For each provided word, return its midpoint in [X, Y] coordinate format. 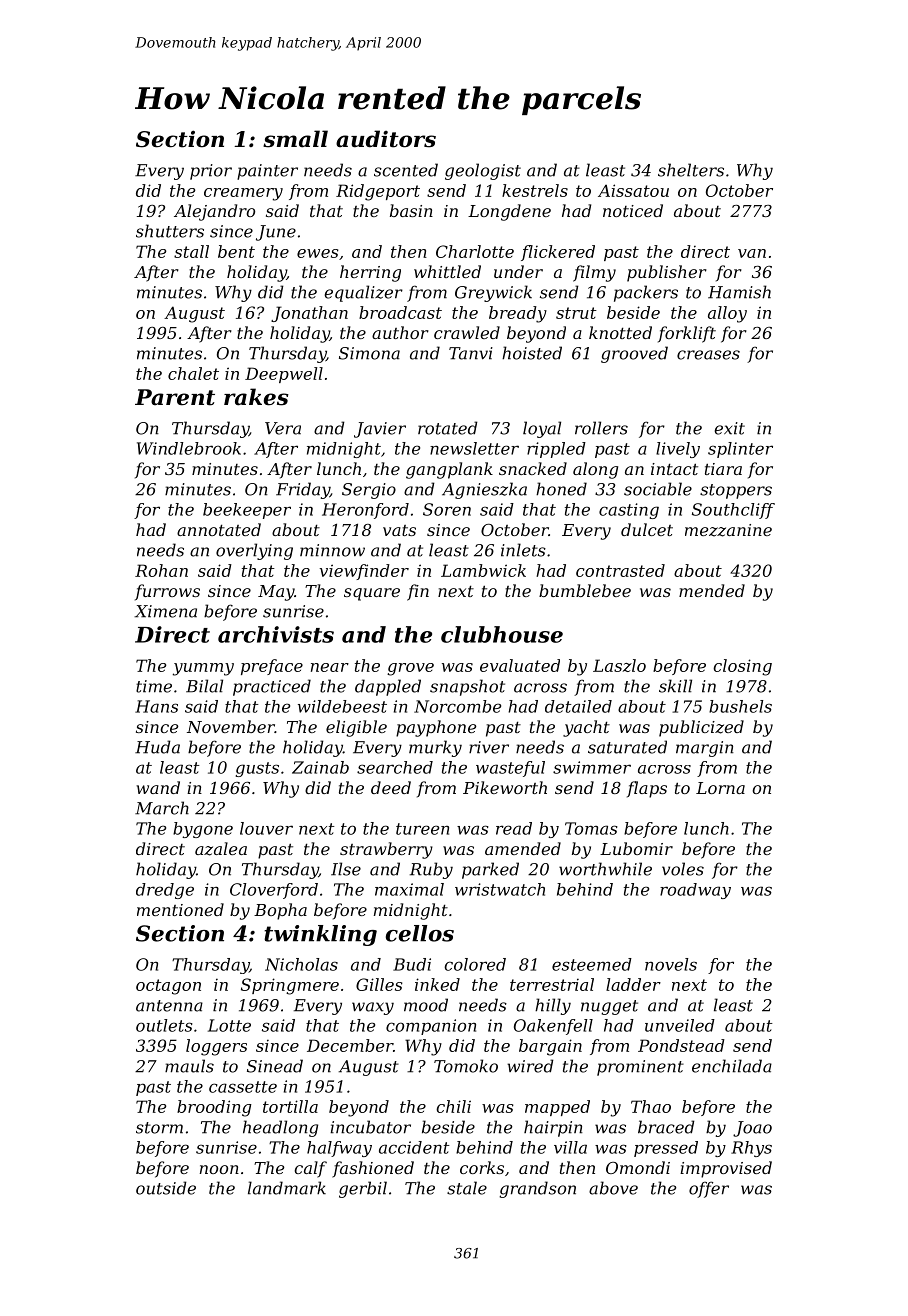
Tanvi [471, 353]
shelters [691, 170]
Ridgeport [378, 192]
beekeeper [247, 511]
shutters [170, 231]
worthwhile [605, 869]
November [231, 726]
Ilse [346, 869]
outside [166, 1188]
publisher [667, 273]
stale [467, 1188]
